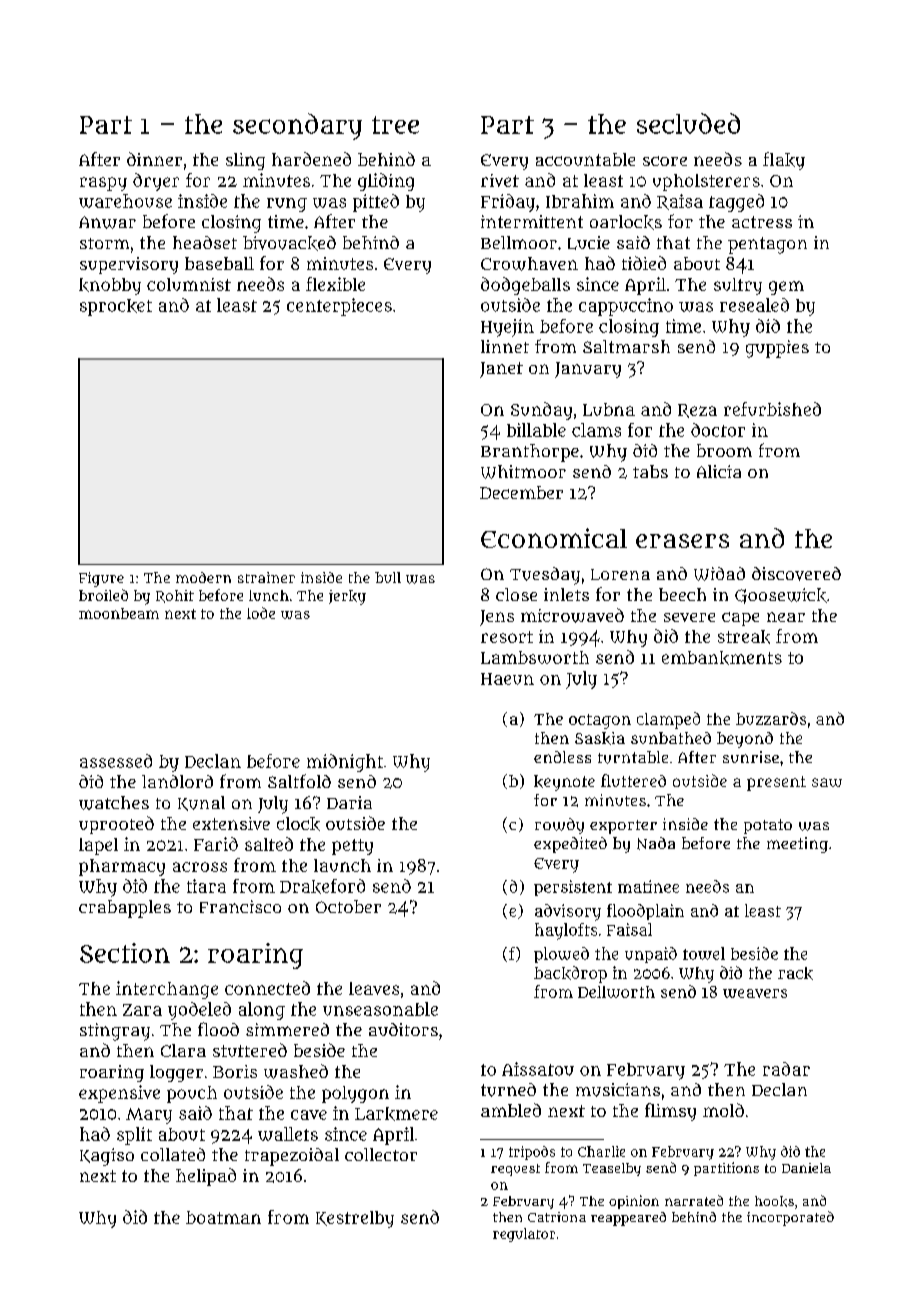  Describe the element at coordinates (223, 1217) in the page. I see `boatman` at that location.
